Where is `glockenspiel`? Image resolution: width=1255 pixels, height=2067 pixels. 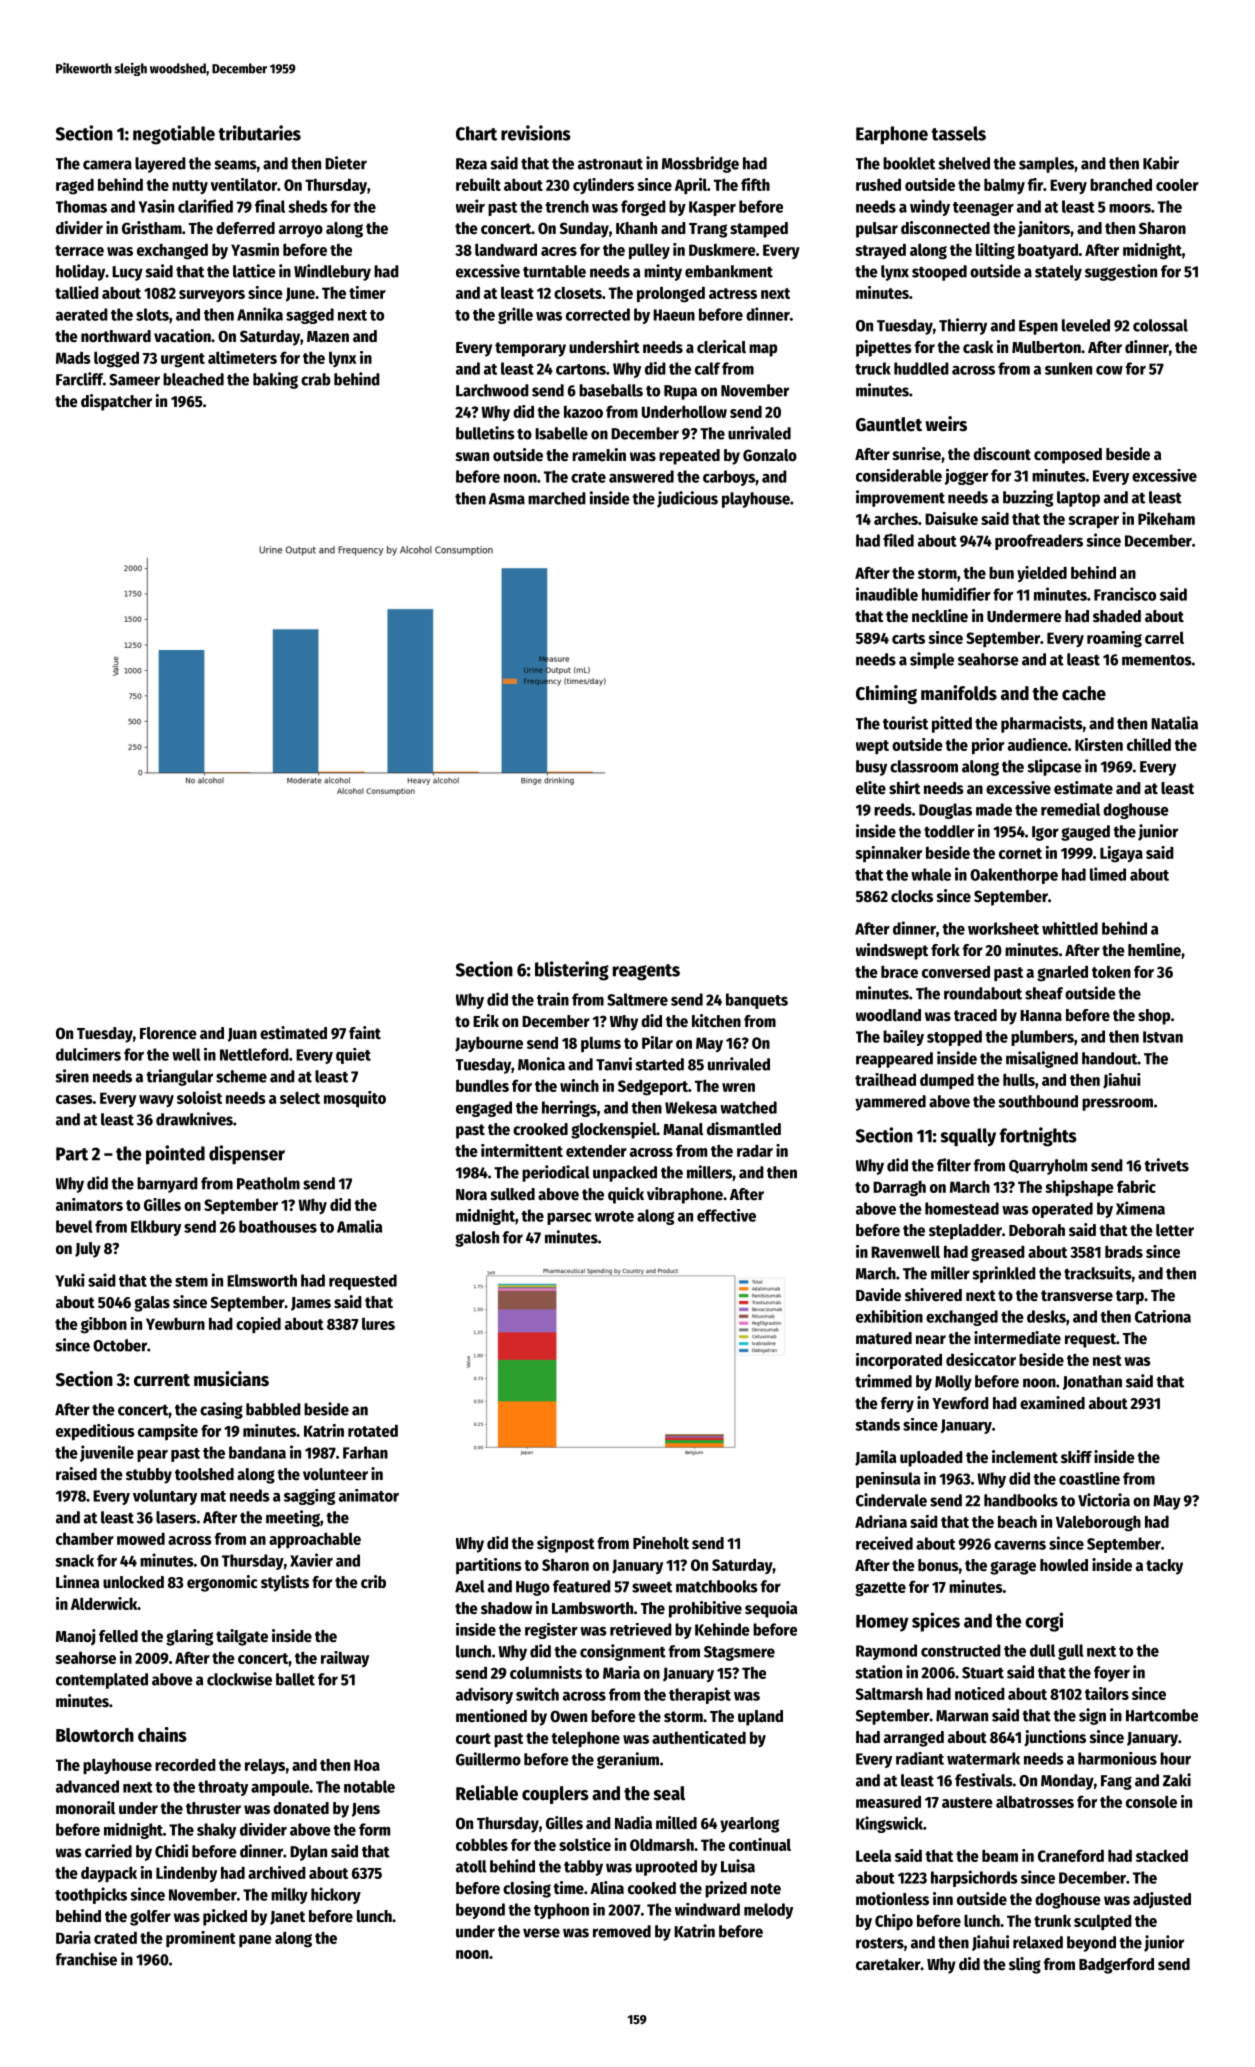
glockenspiel is located at coordinates (614, 1130).
